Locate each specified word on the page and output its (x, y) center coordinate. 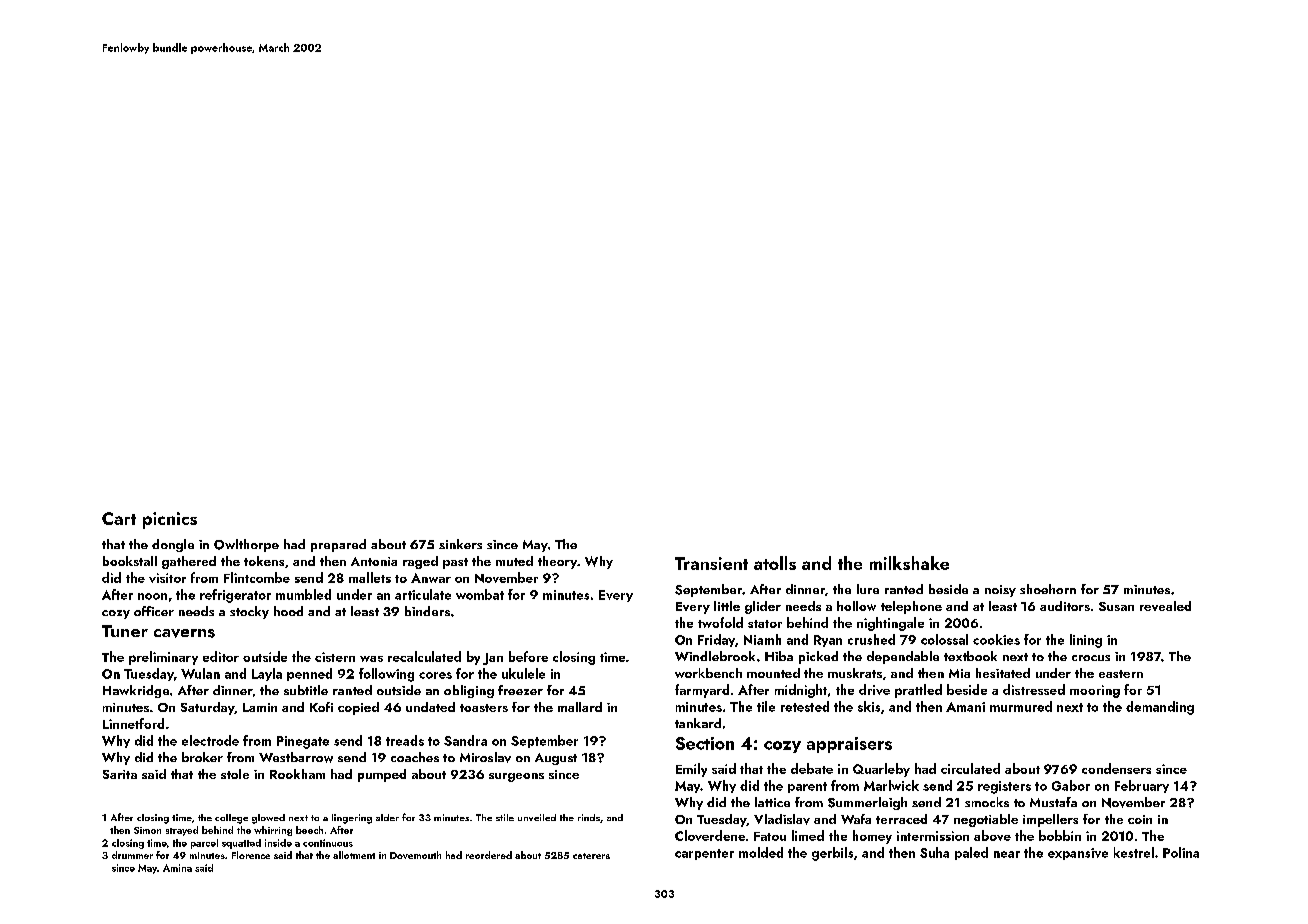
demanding (1160, 708)
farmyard (702, 691)
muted (514, 561)
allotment (354, 855)
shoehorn (1048, 589)
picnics (170, 520)
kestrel (1134, 852)
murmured (1021, 706)
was (371, 659)
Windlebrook (715, 656)
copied (358, 708)
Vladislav (782, 819)
